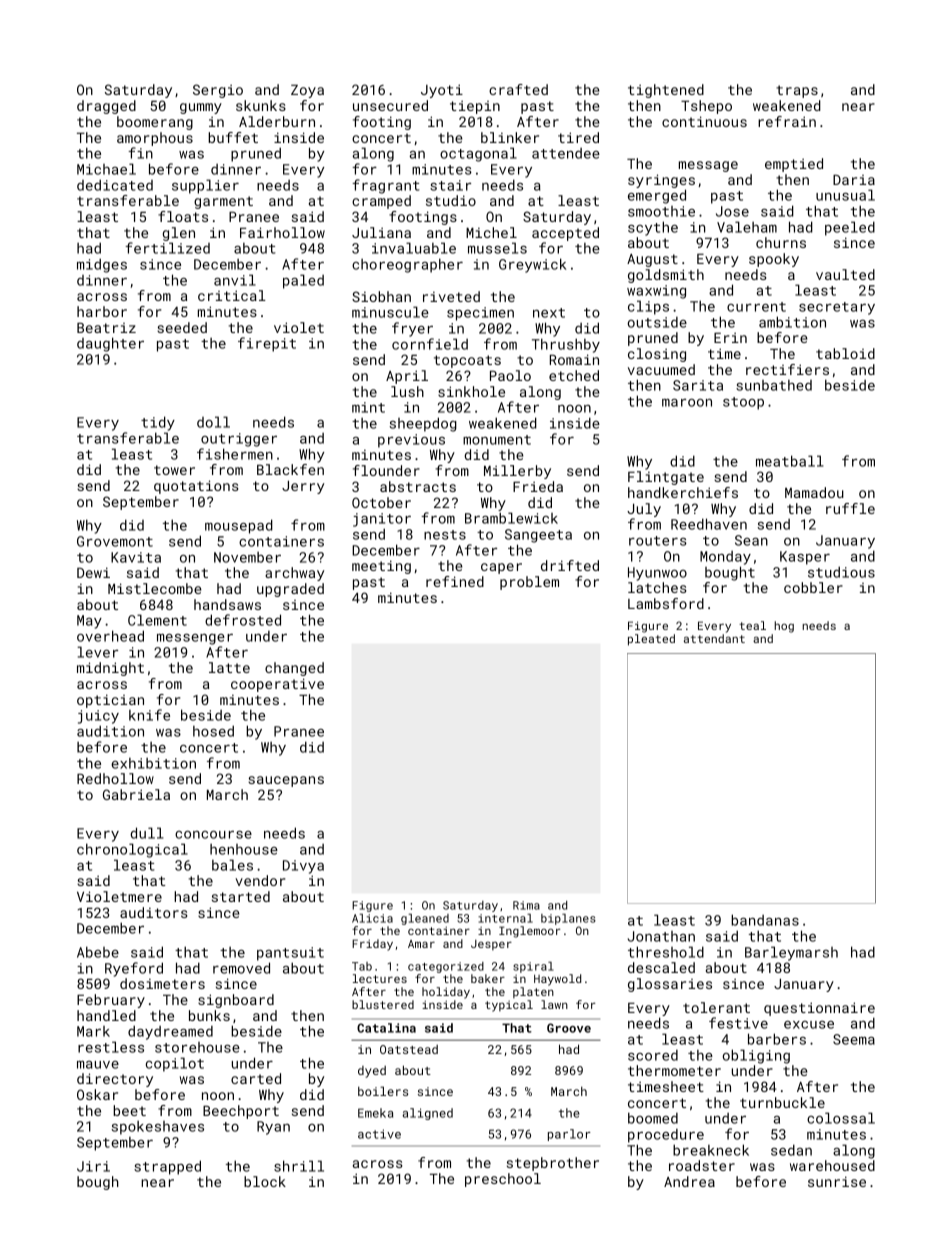  I want to click on Fairhollow, so click(282, 232).
